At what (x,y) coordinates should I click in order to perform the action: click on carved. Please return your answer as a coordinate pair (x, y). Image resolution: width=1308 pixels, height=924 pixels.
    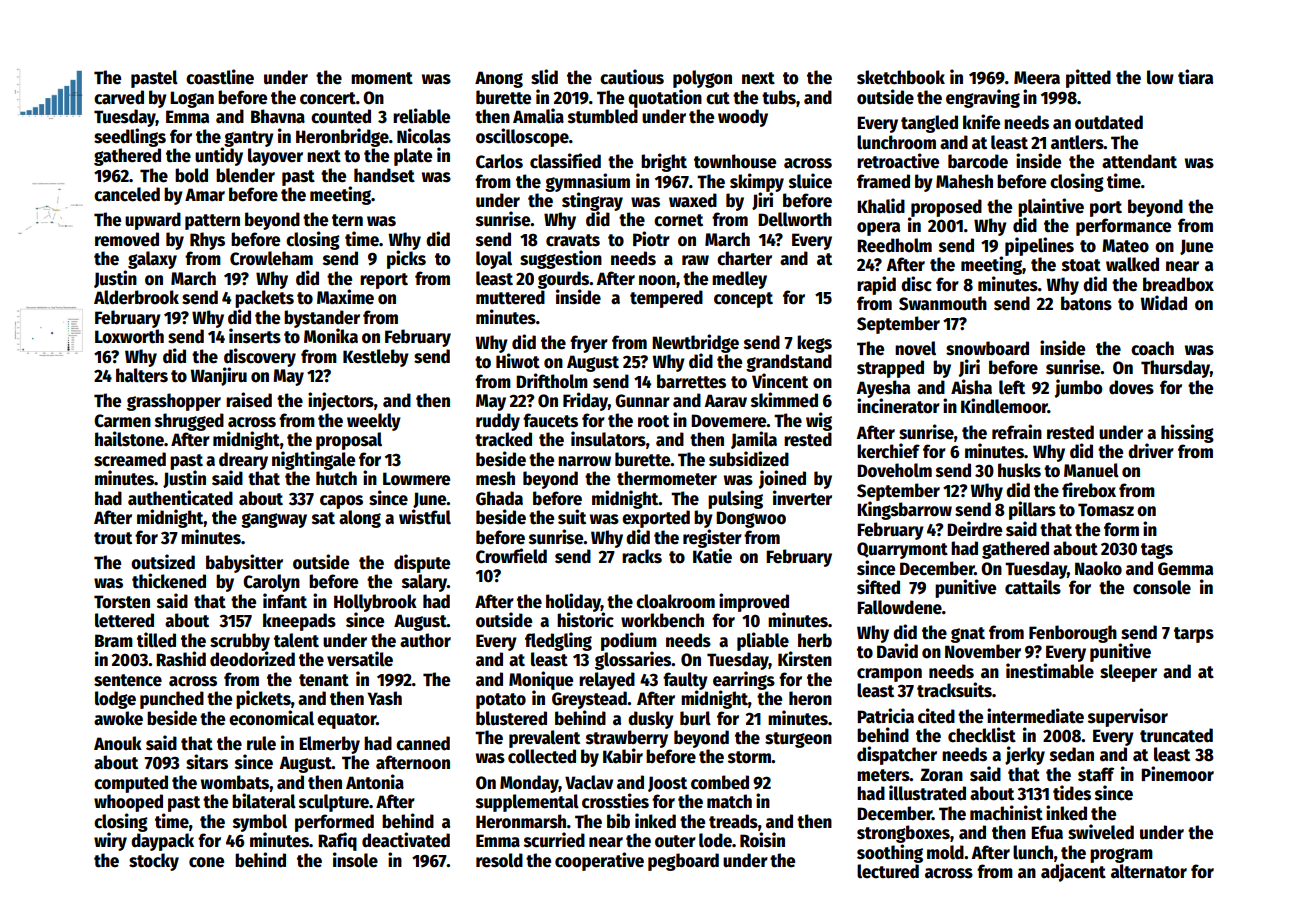
    Looking at the image, I should click on (119, 97).
